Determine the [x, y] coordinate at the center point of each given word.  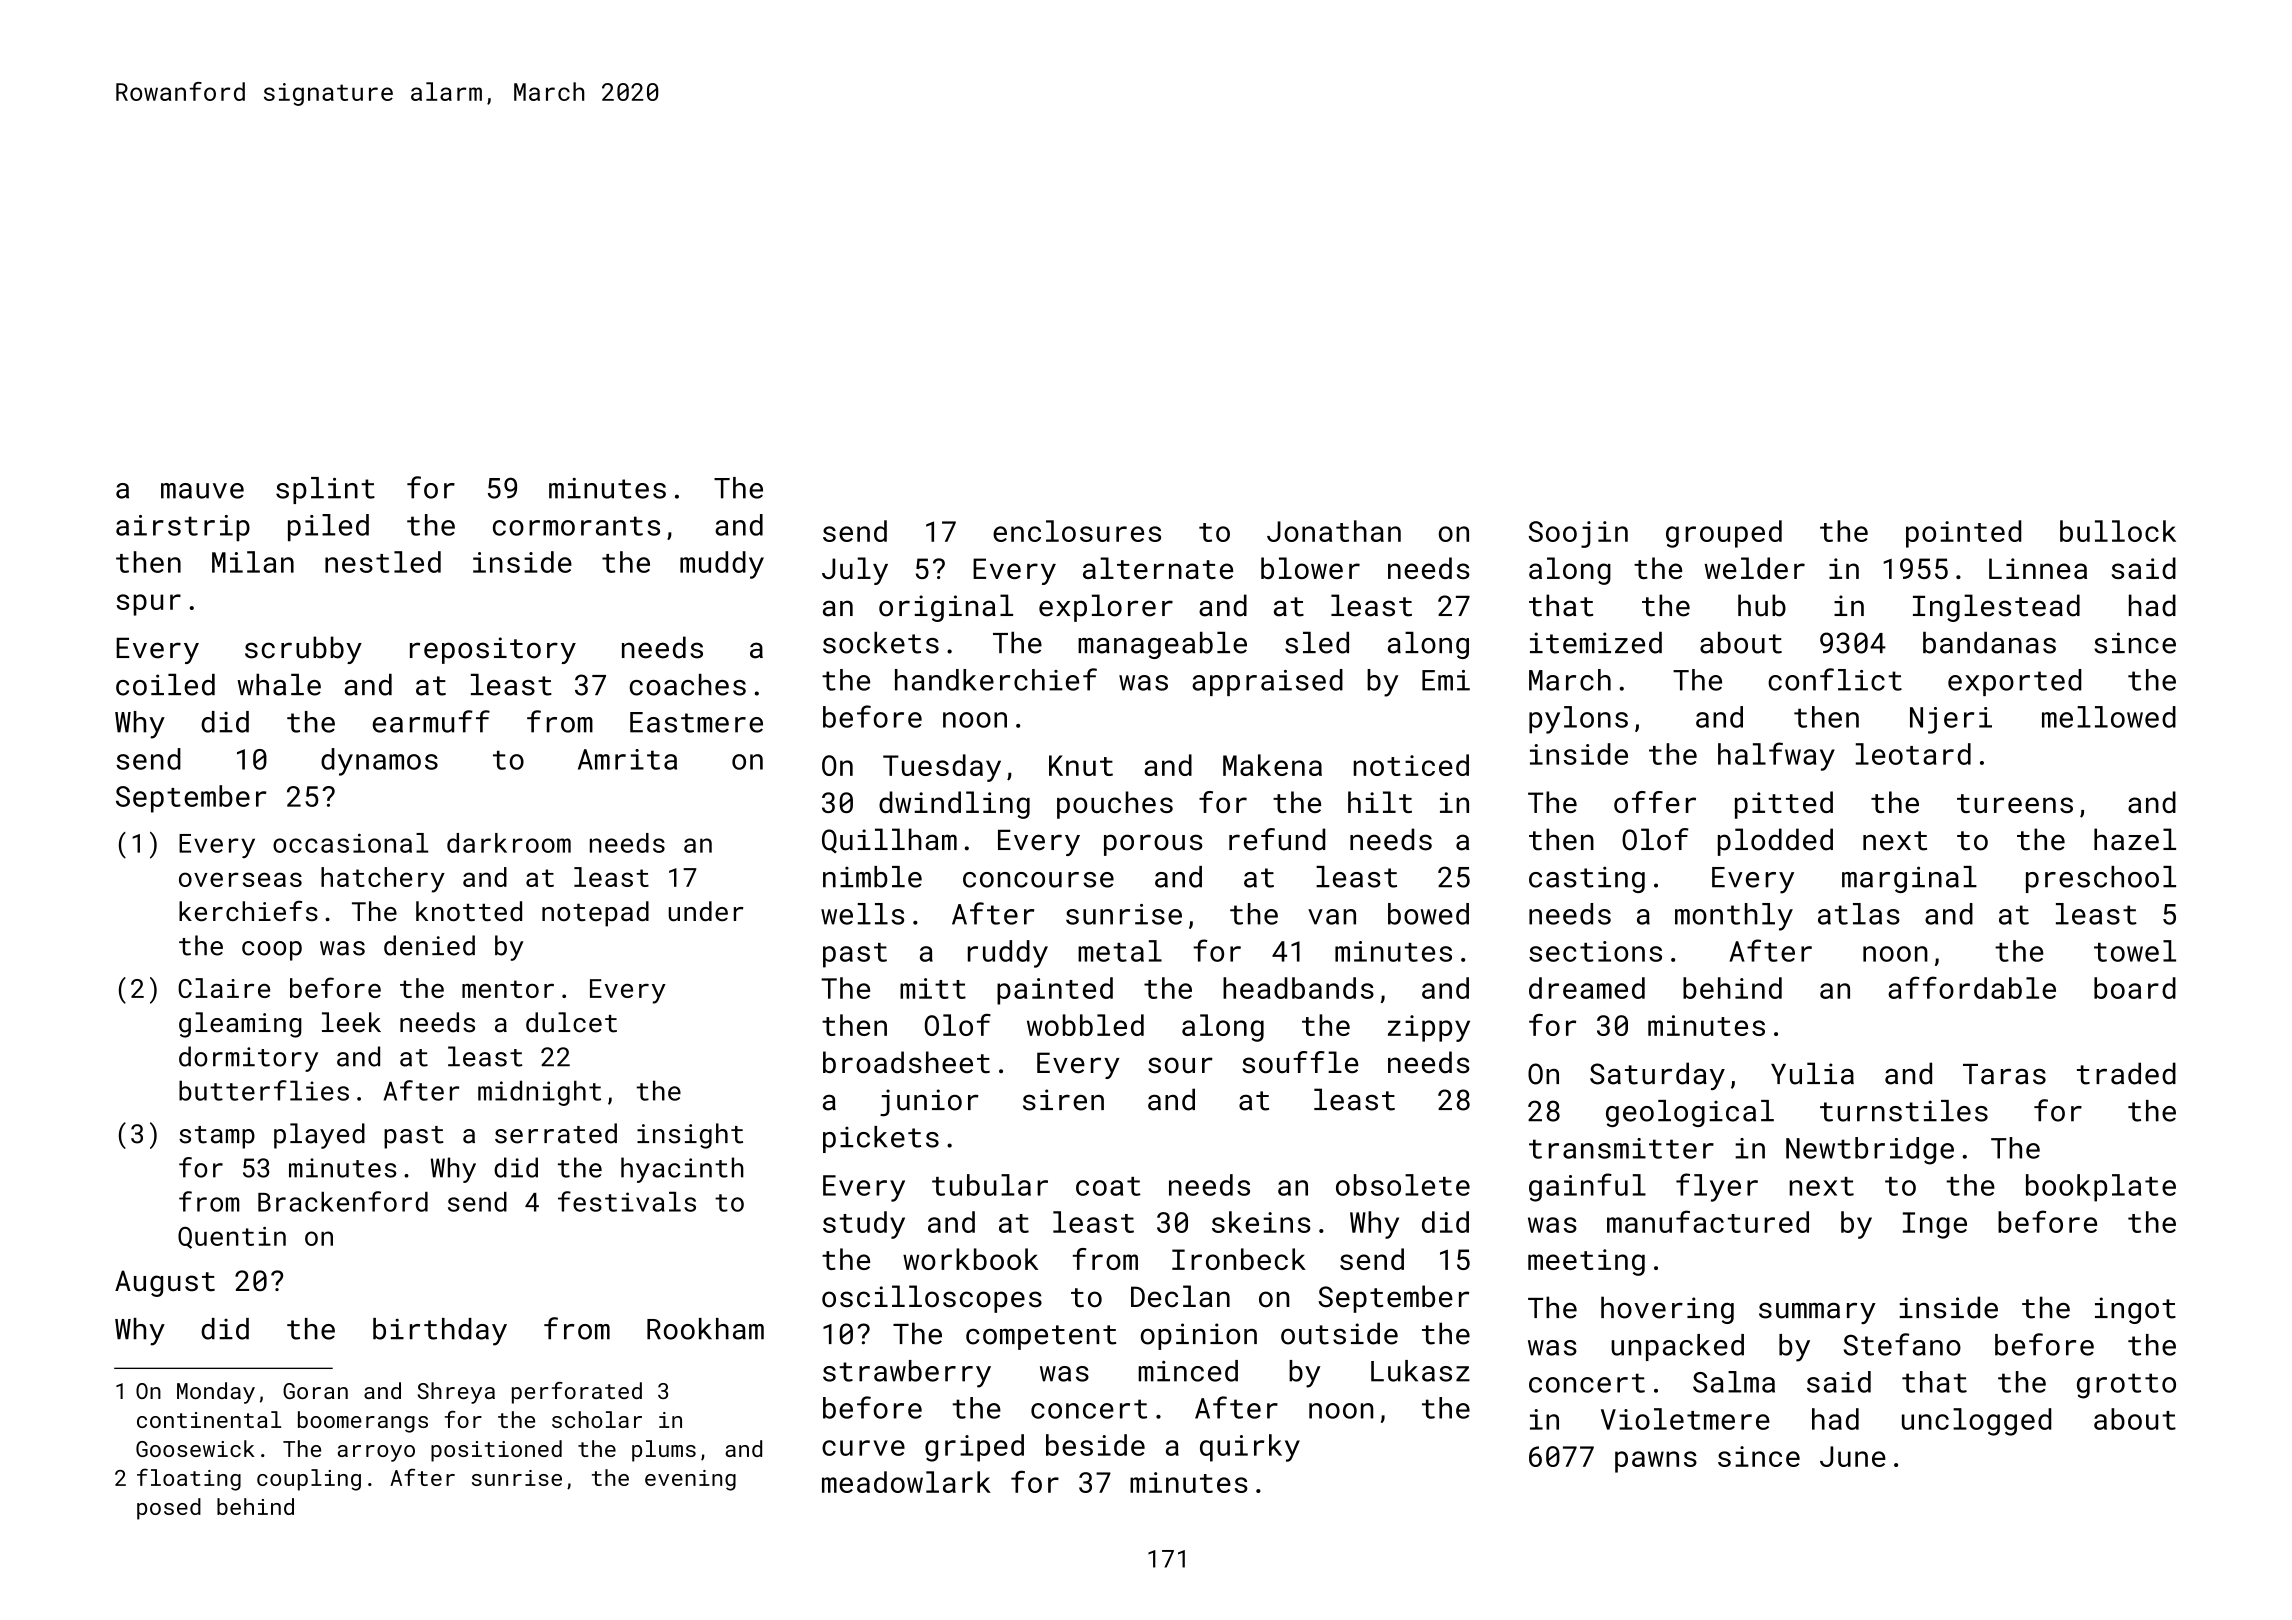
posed [169, 1509]
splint [325, 490]
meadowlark [906, 1482]
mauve [202, 491]
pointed [1963, 534]
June [1853, 1456]
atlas [1859, 914]
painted [1055, 991]
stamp [217, 1137]
